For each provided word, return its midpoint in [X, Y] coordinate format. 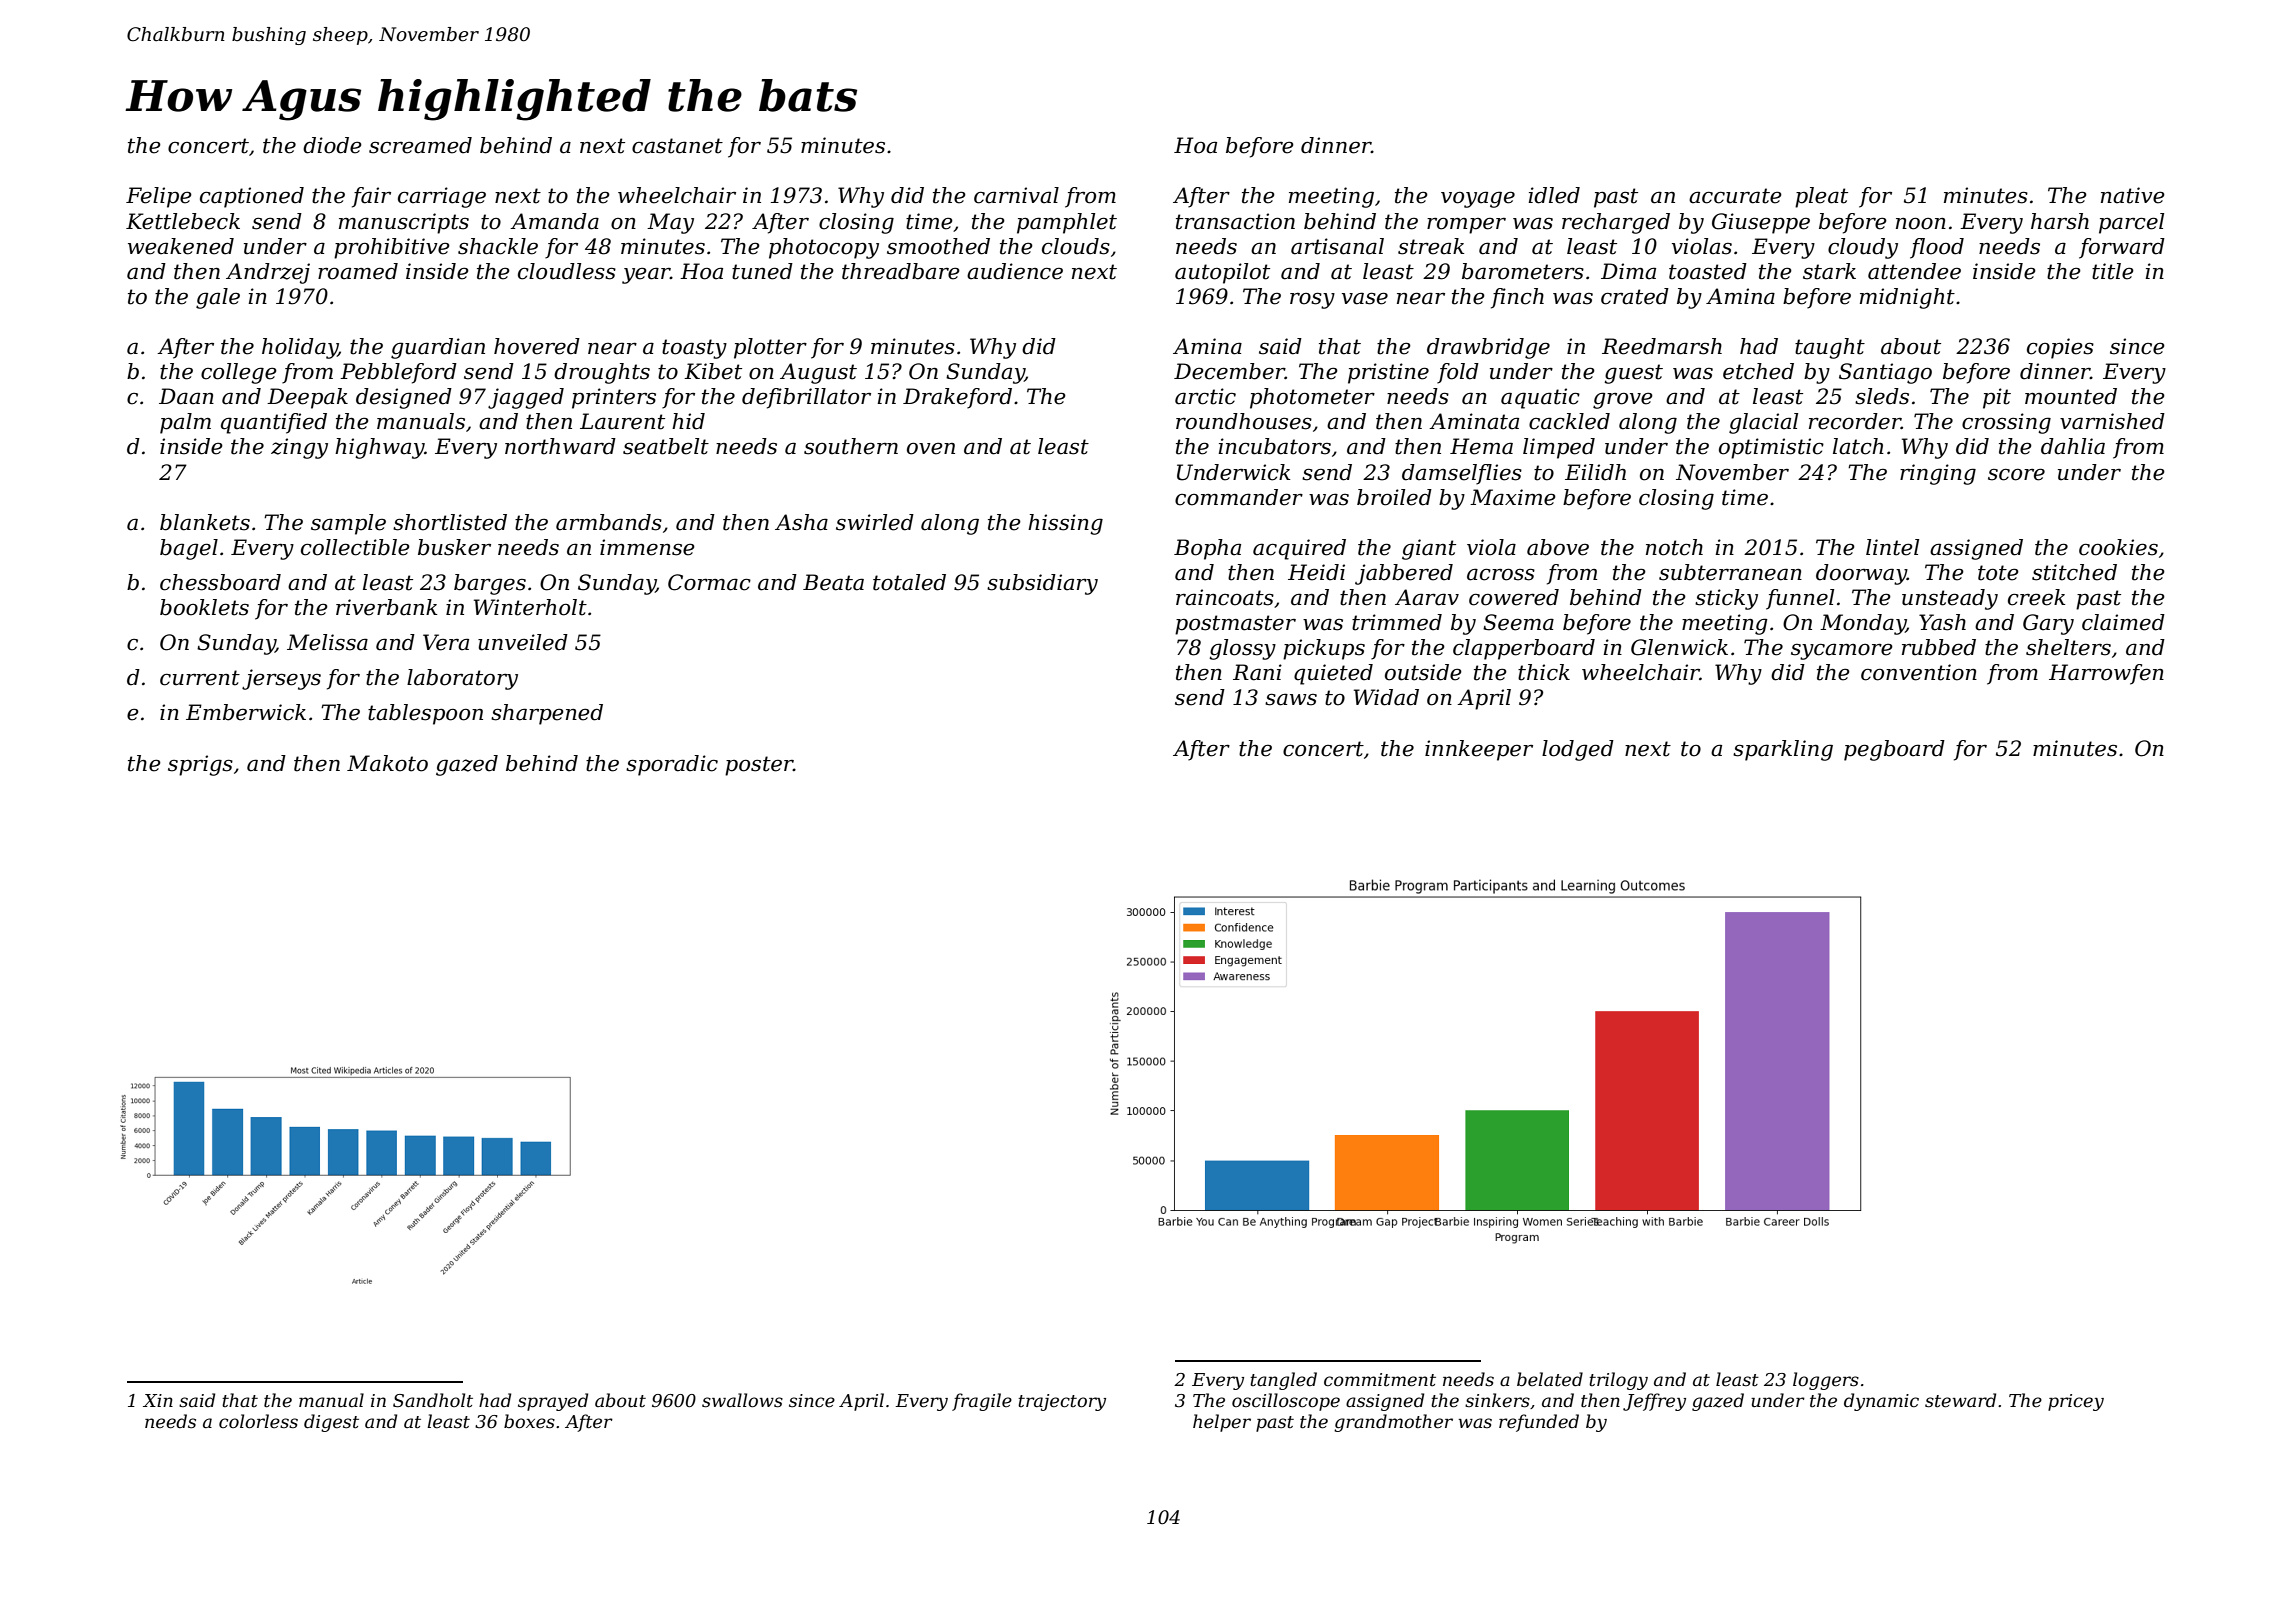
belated [1550, 1379]
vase [1365, 298]
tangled [1283, 1381]
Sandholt [433, 1400]
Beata [833, 582]
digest [331, 1423]
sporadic [672, 765]
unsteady [1950, 599]
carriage [442, 197]
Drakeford [957, 398]
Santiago [1885, 373]
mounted [2071, 396]
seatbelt [666, 446]
